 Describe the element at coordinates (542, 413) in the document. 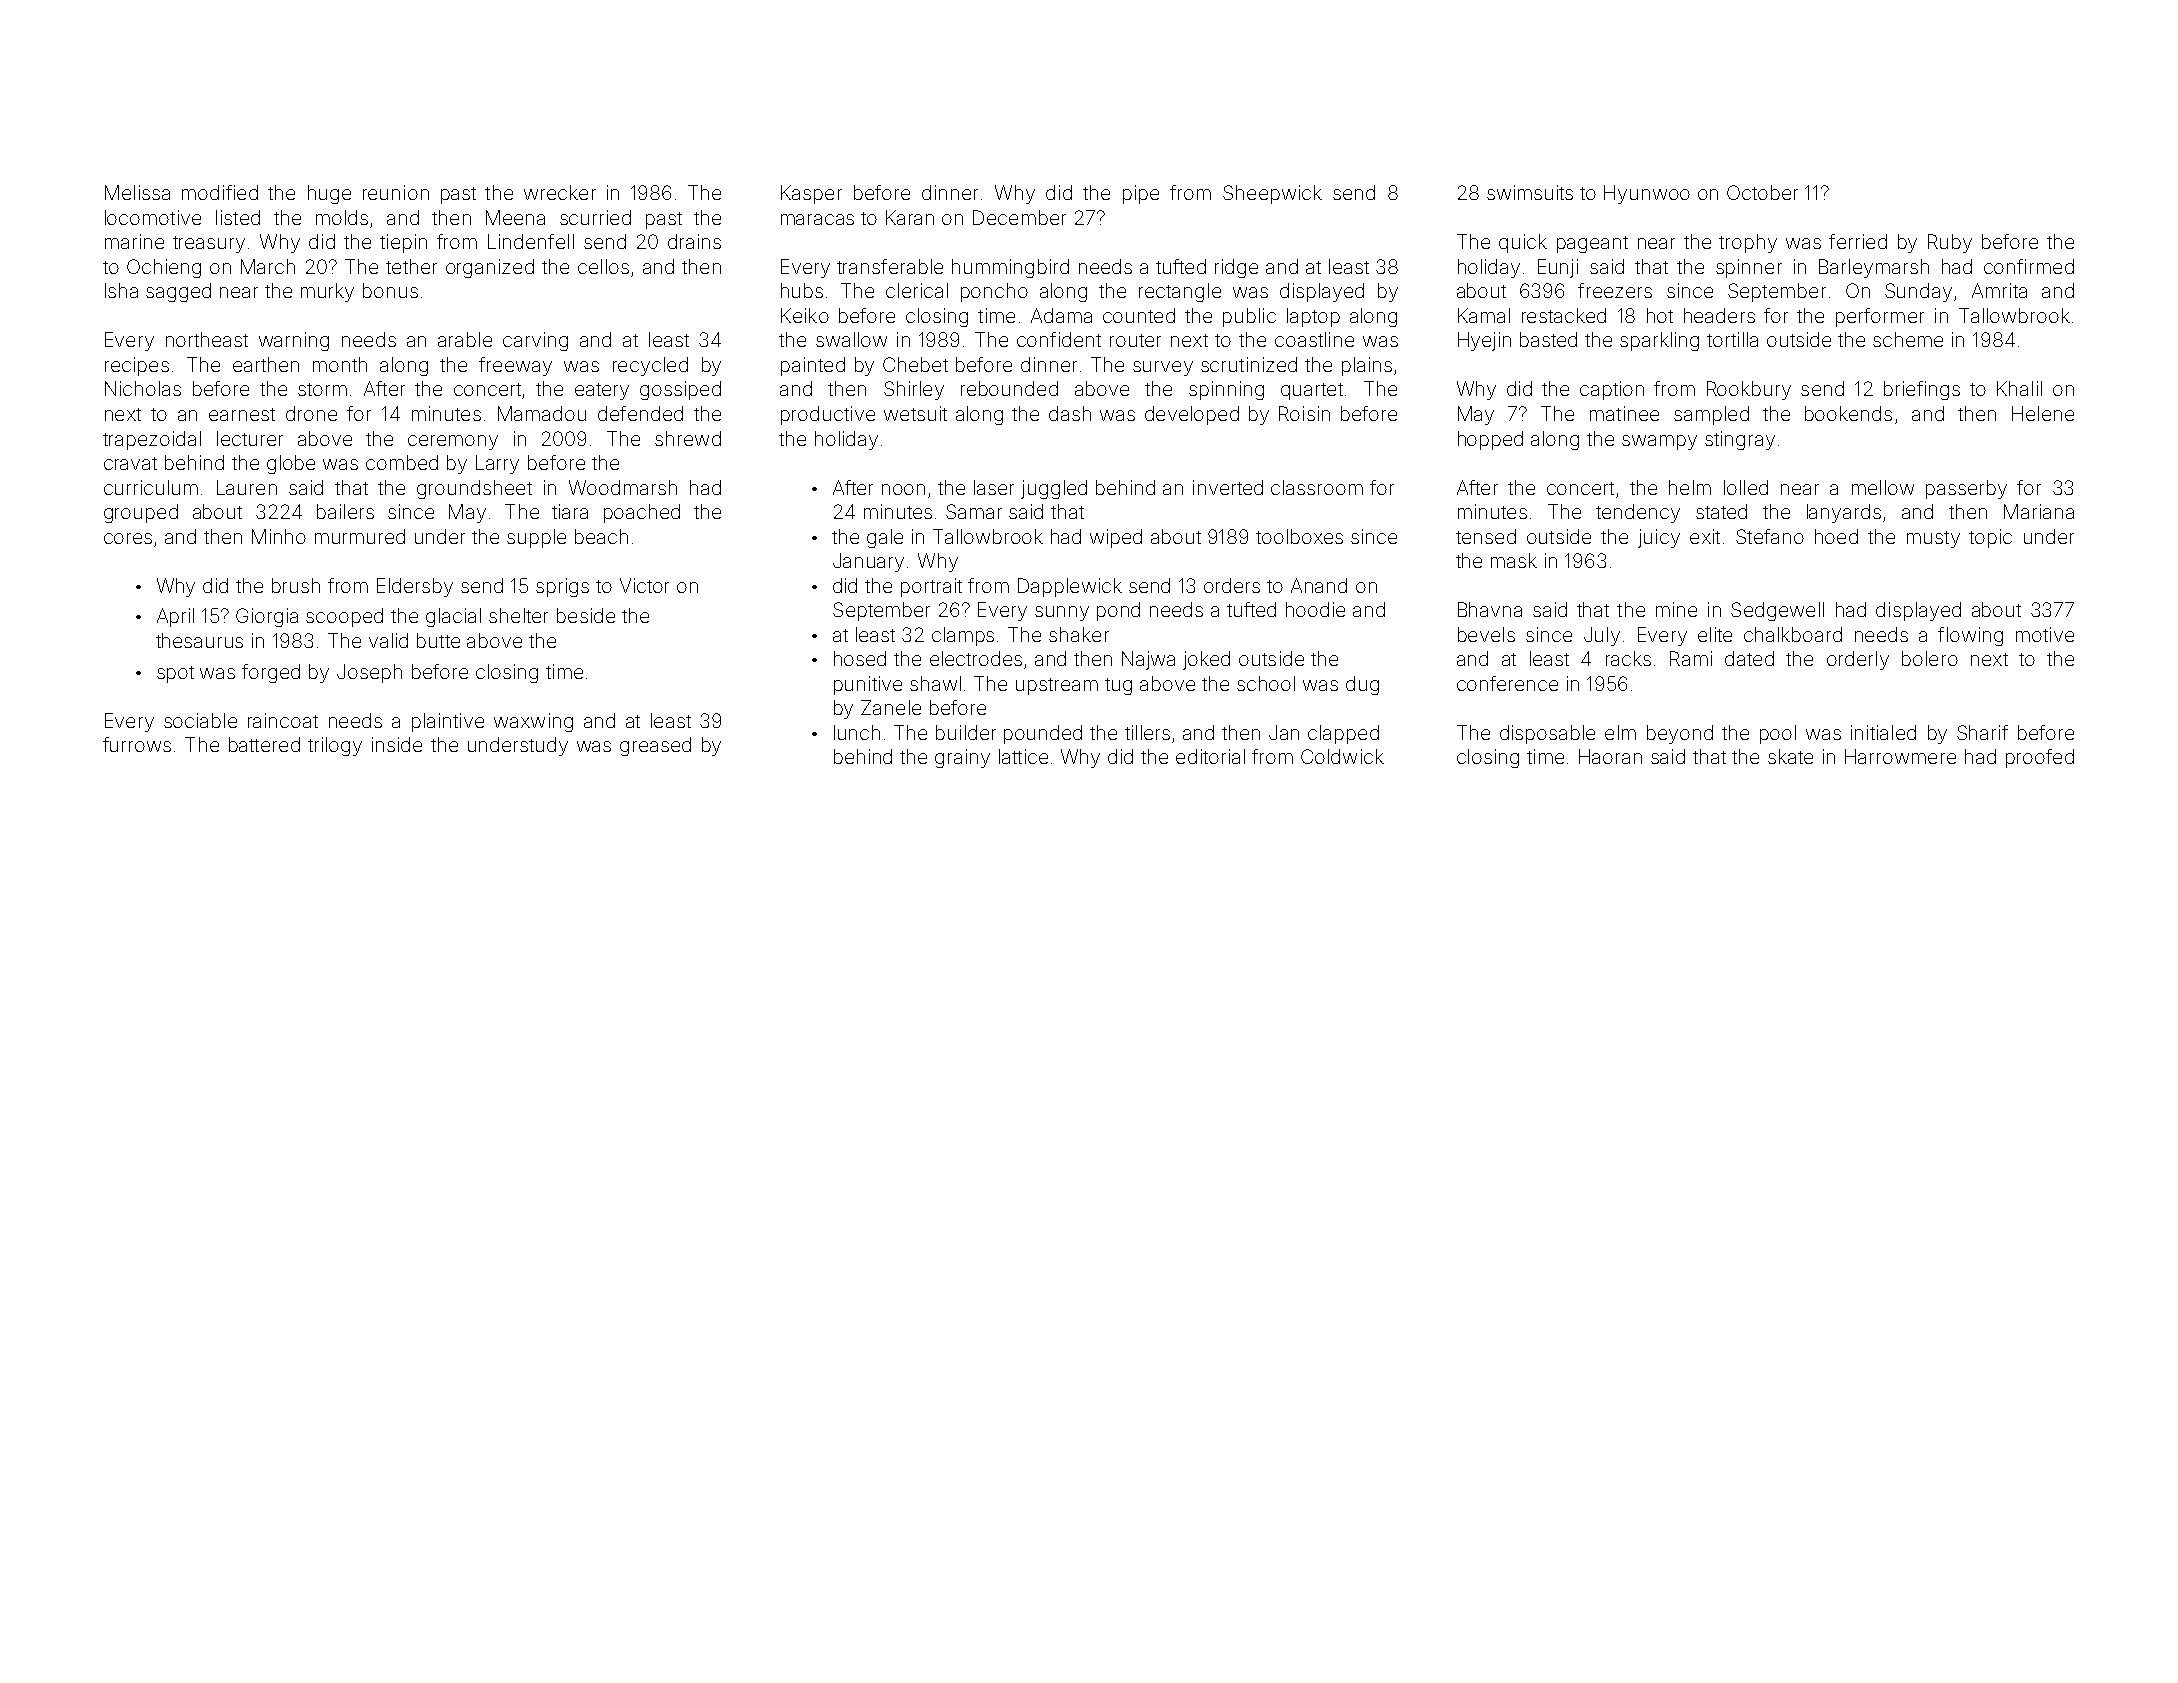

I see `Mamadou` at that location.
